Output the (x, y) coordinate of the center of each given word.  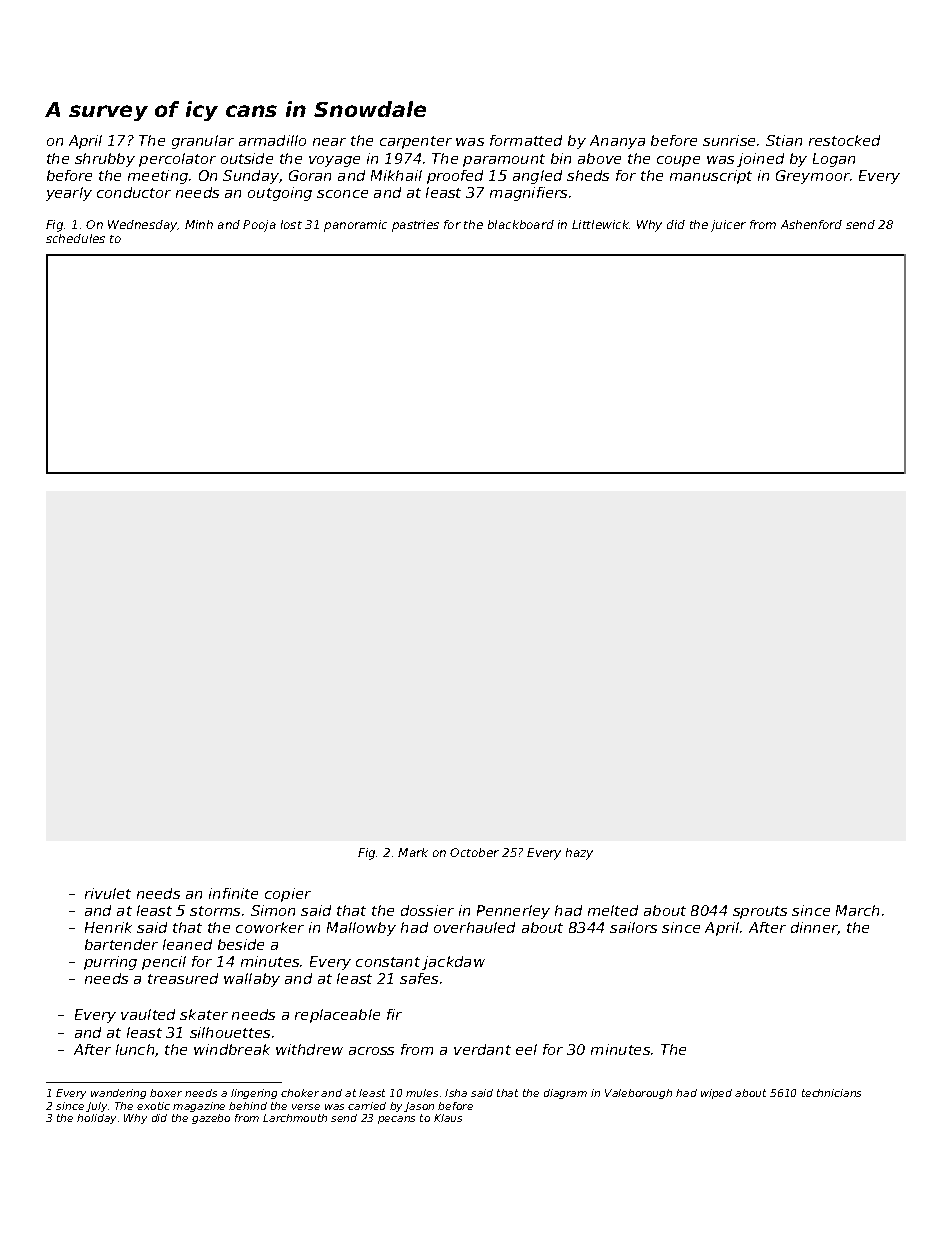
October (474, 852)
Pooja (259, 226)
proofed (455, 177)
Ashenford (811, 224)
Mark (413, 852)
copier (288, 895)
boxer (166, 1093)
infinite (233, 893)
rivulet (108, 893)
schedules (75, 238)
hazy (579, 854)
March (857, 910)
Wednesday (143, 226)
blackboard (521, 224)
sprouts (760, 912)
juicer (728, 226)
